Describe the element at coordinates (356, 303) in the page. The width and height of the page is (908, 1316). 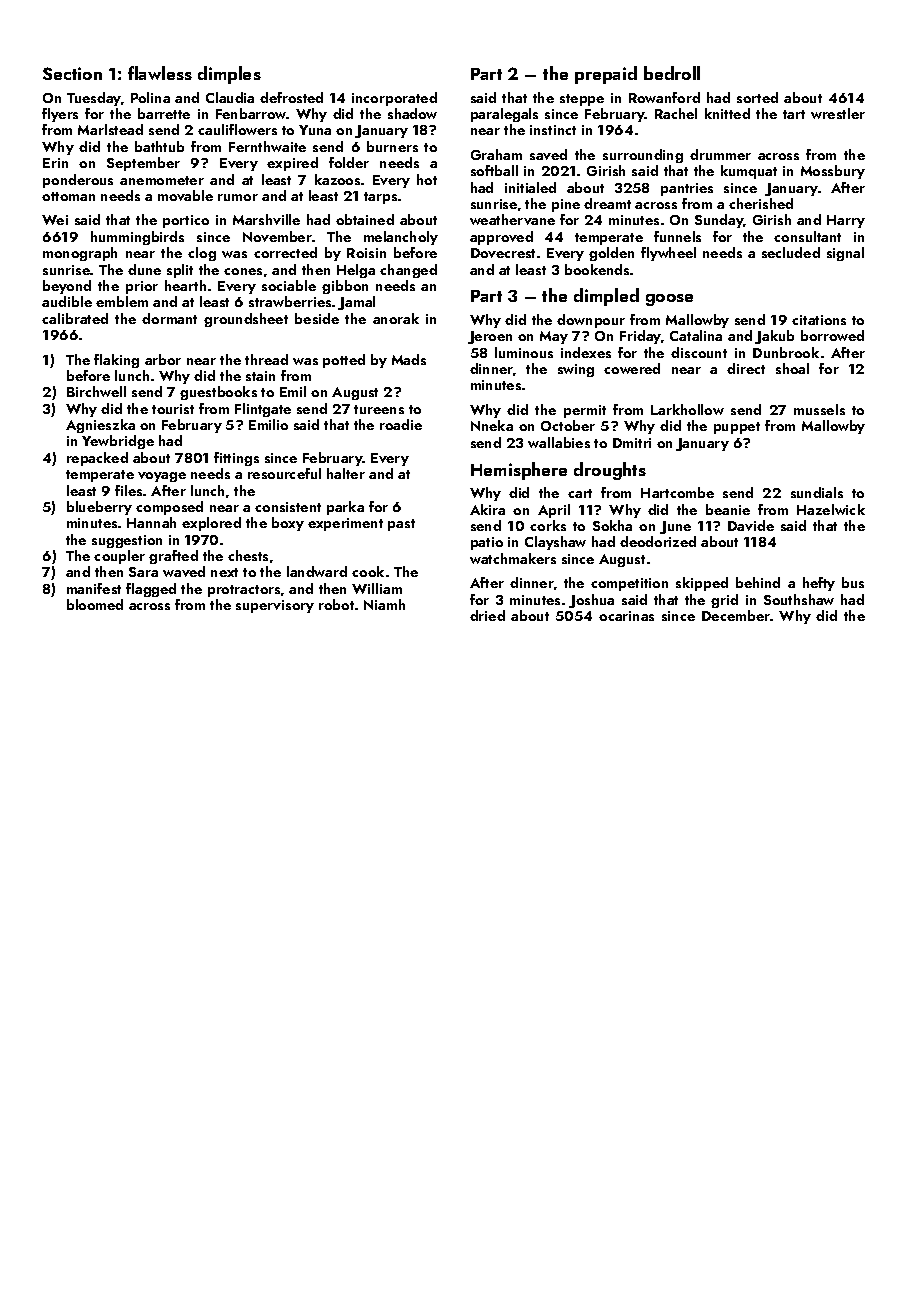
I see `Jamal` at that location.
